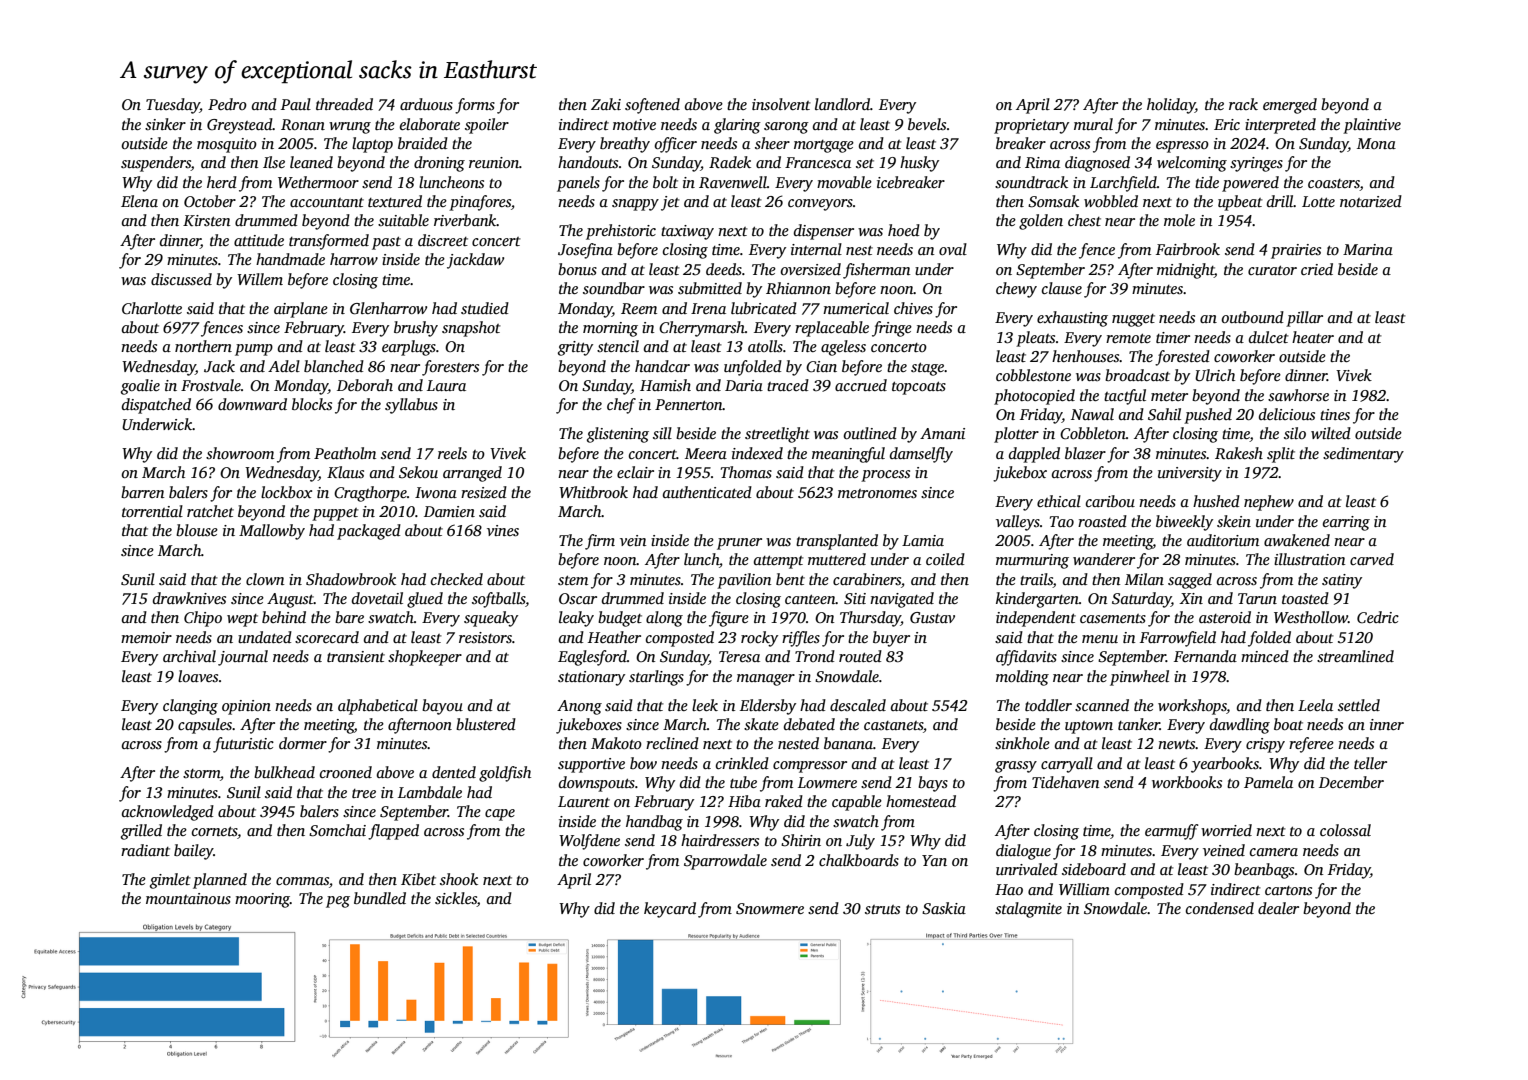 The image size is (1528, 1080). Describe the element at coordinates (757, 453) in the screenshot. I see `indexed` at that location.
